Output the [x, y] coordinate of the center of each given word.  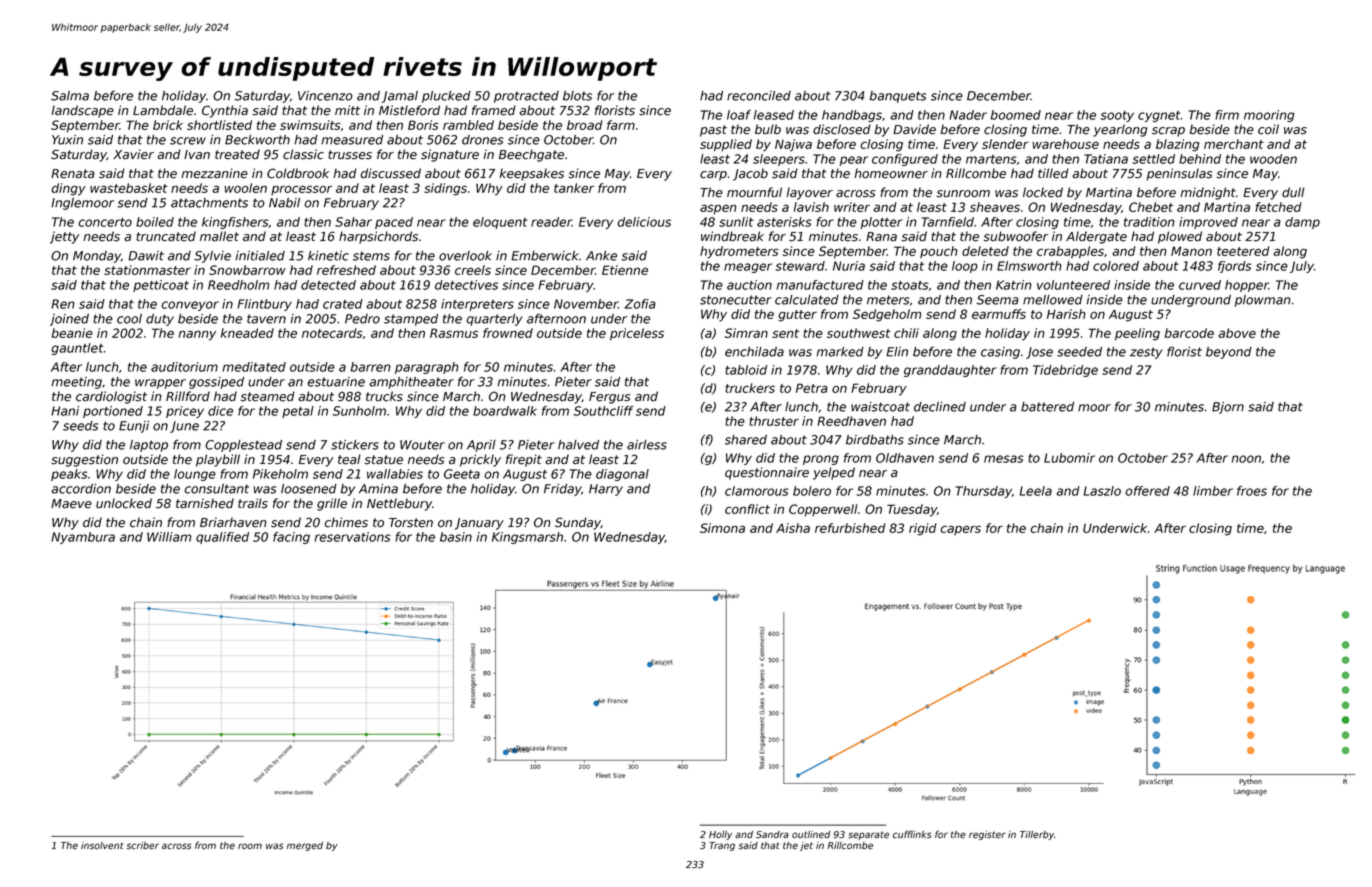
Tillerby [1037, 835]
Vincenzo [325, 96]
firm [1227, 115]
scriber [143, 846]
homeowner [891, 173]
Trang [722, 846]
